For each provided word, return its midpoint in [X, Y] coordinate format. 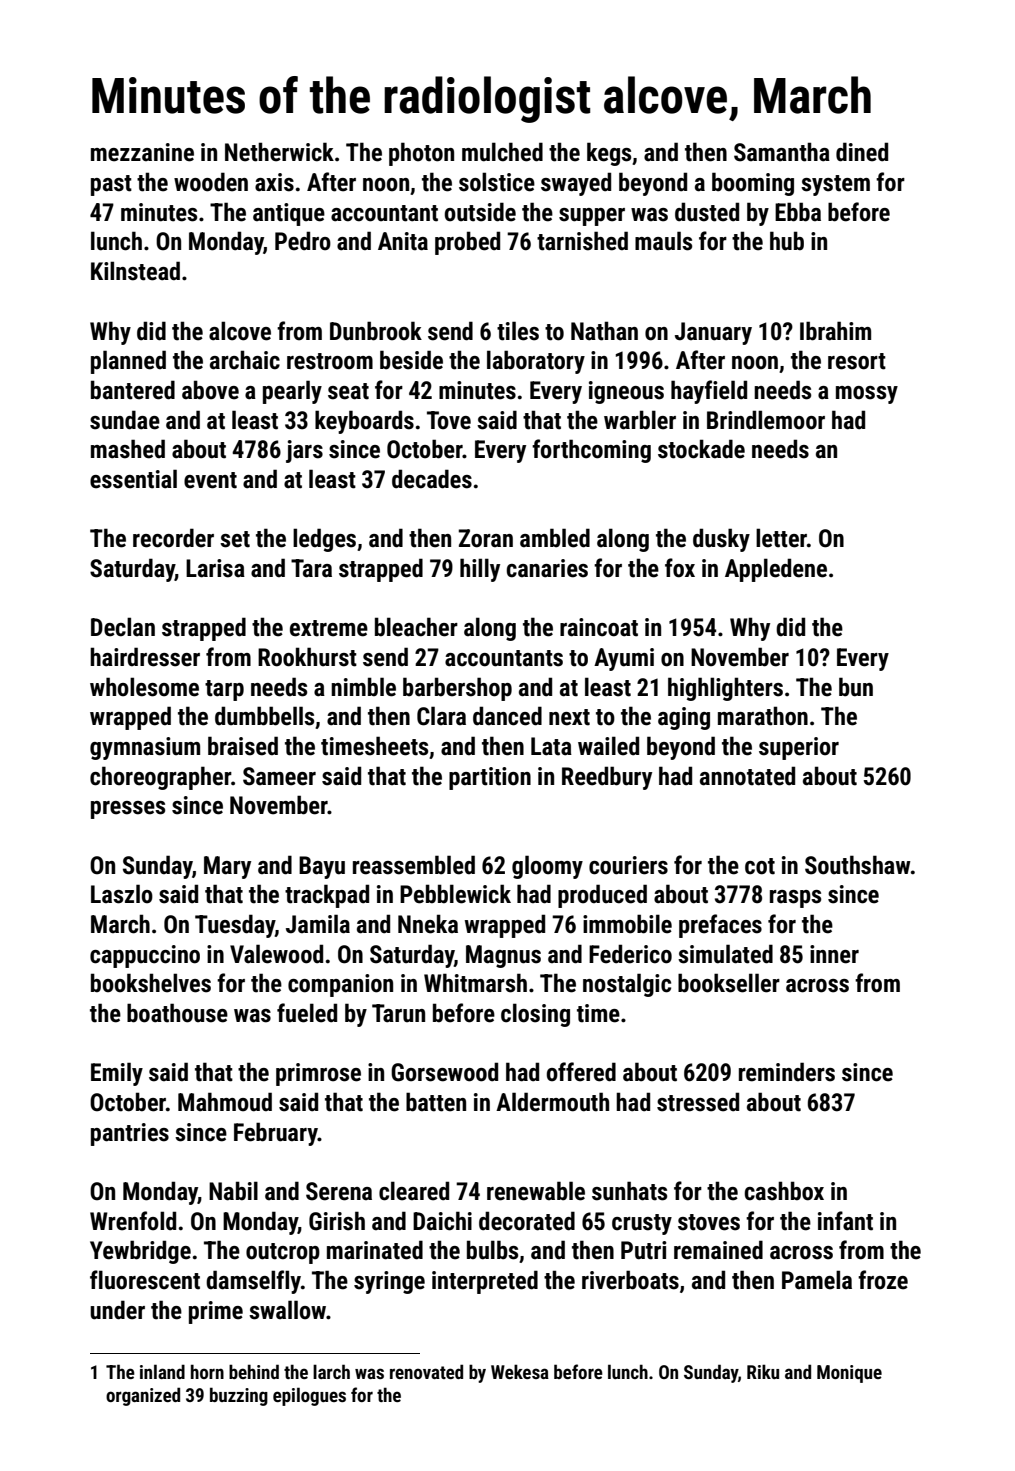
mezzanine [142, 152]
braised [243, 746]
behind [254, 1371]
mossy [867, 395]
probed [467, 243]
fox [680, 568]
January [713, 333]
